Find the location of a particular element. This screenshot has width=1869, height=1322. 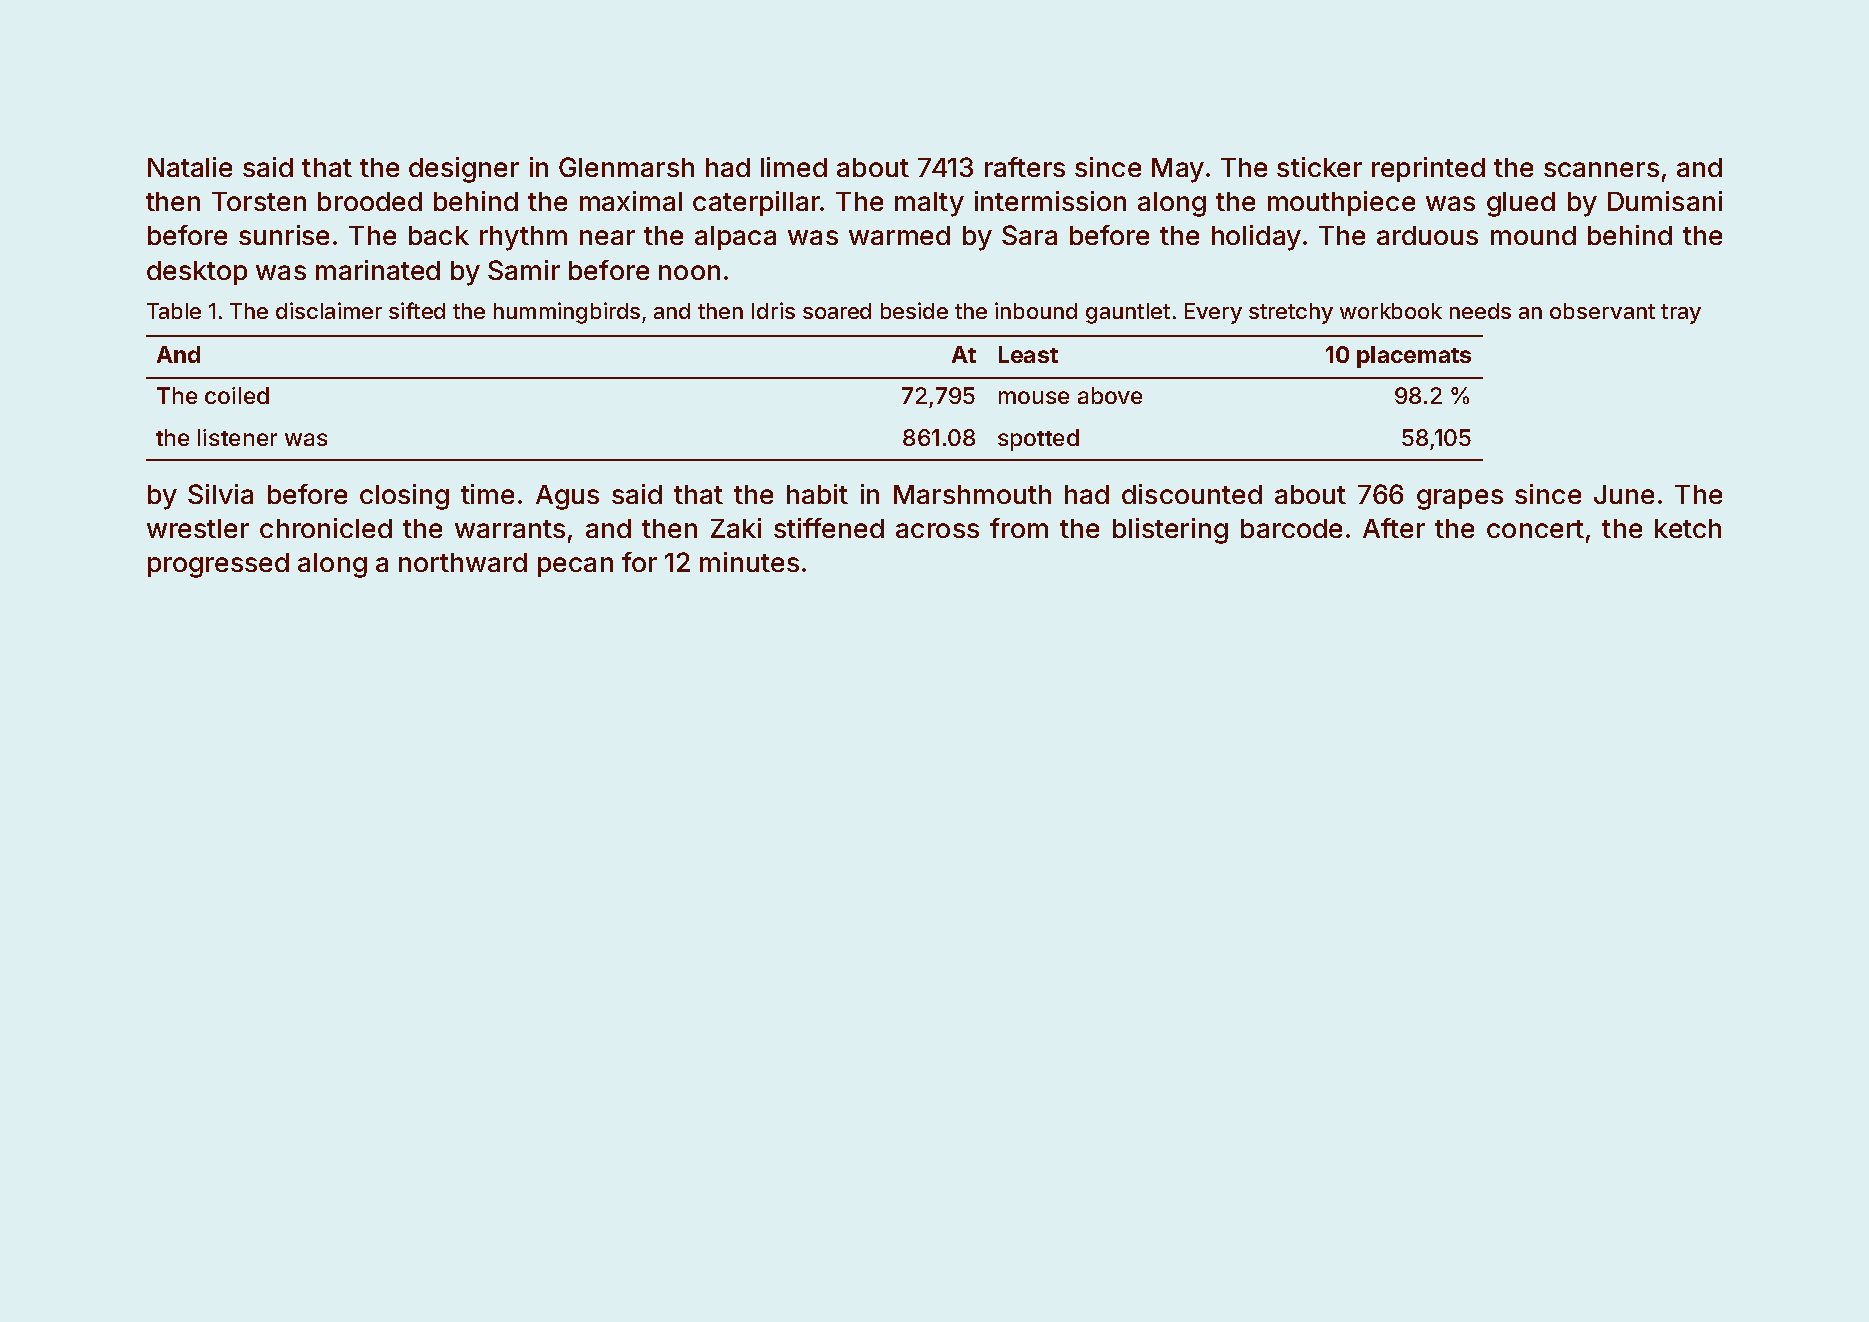

reprinted is located at coordinates (1428, 169).
